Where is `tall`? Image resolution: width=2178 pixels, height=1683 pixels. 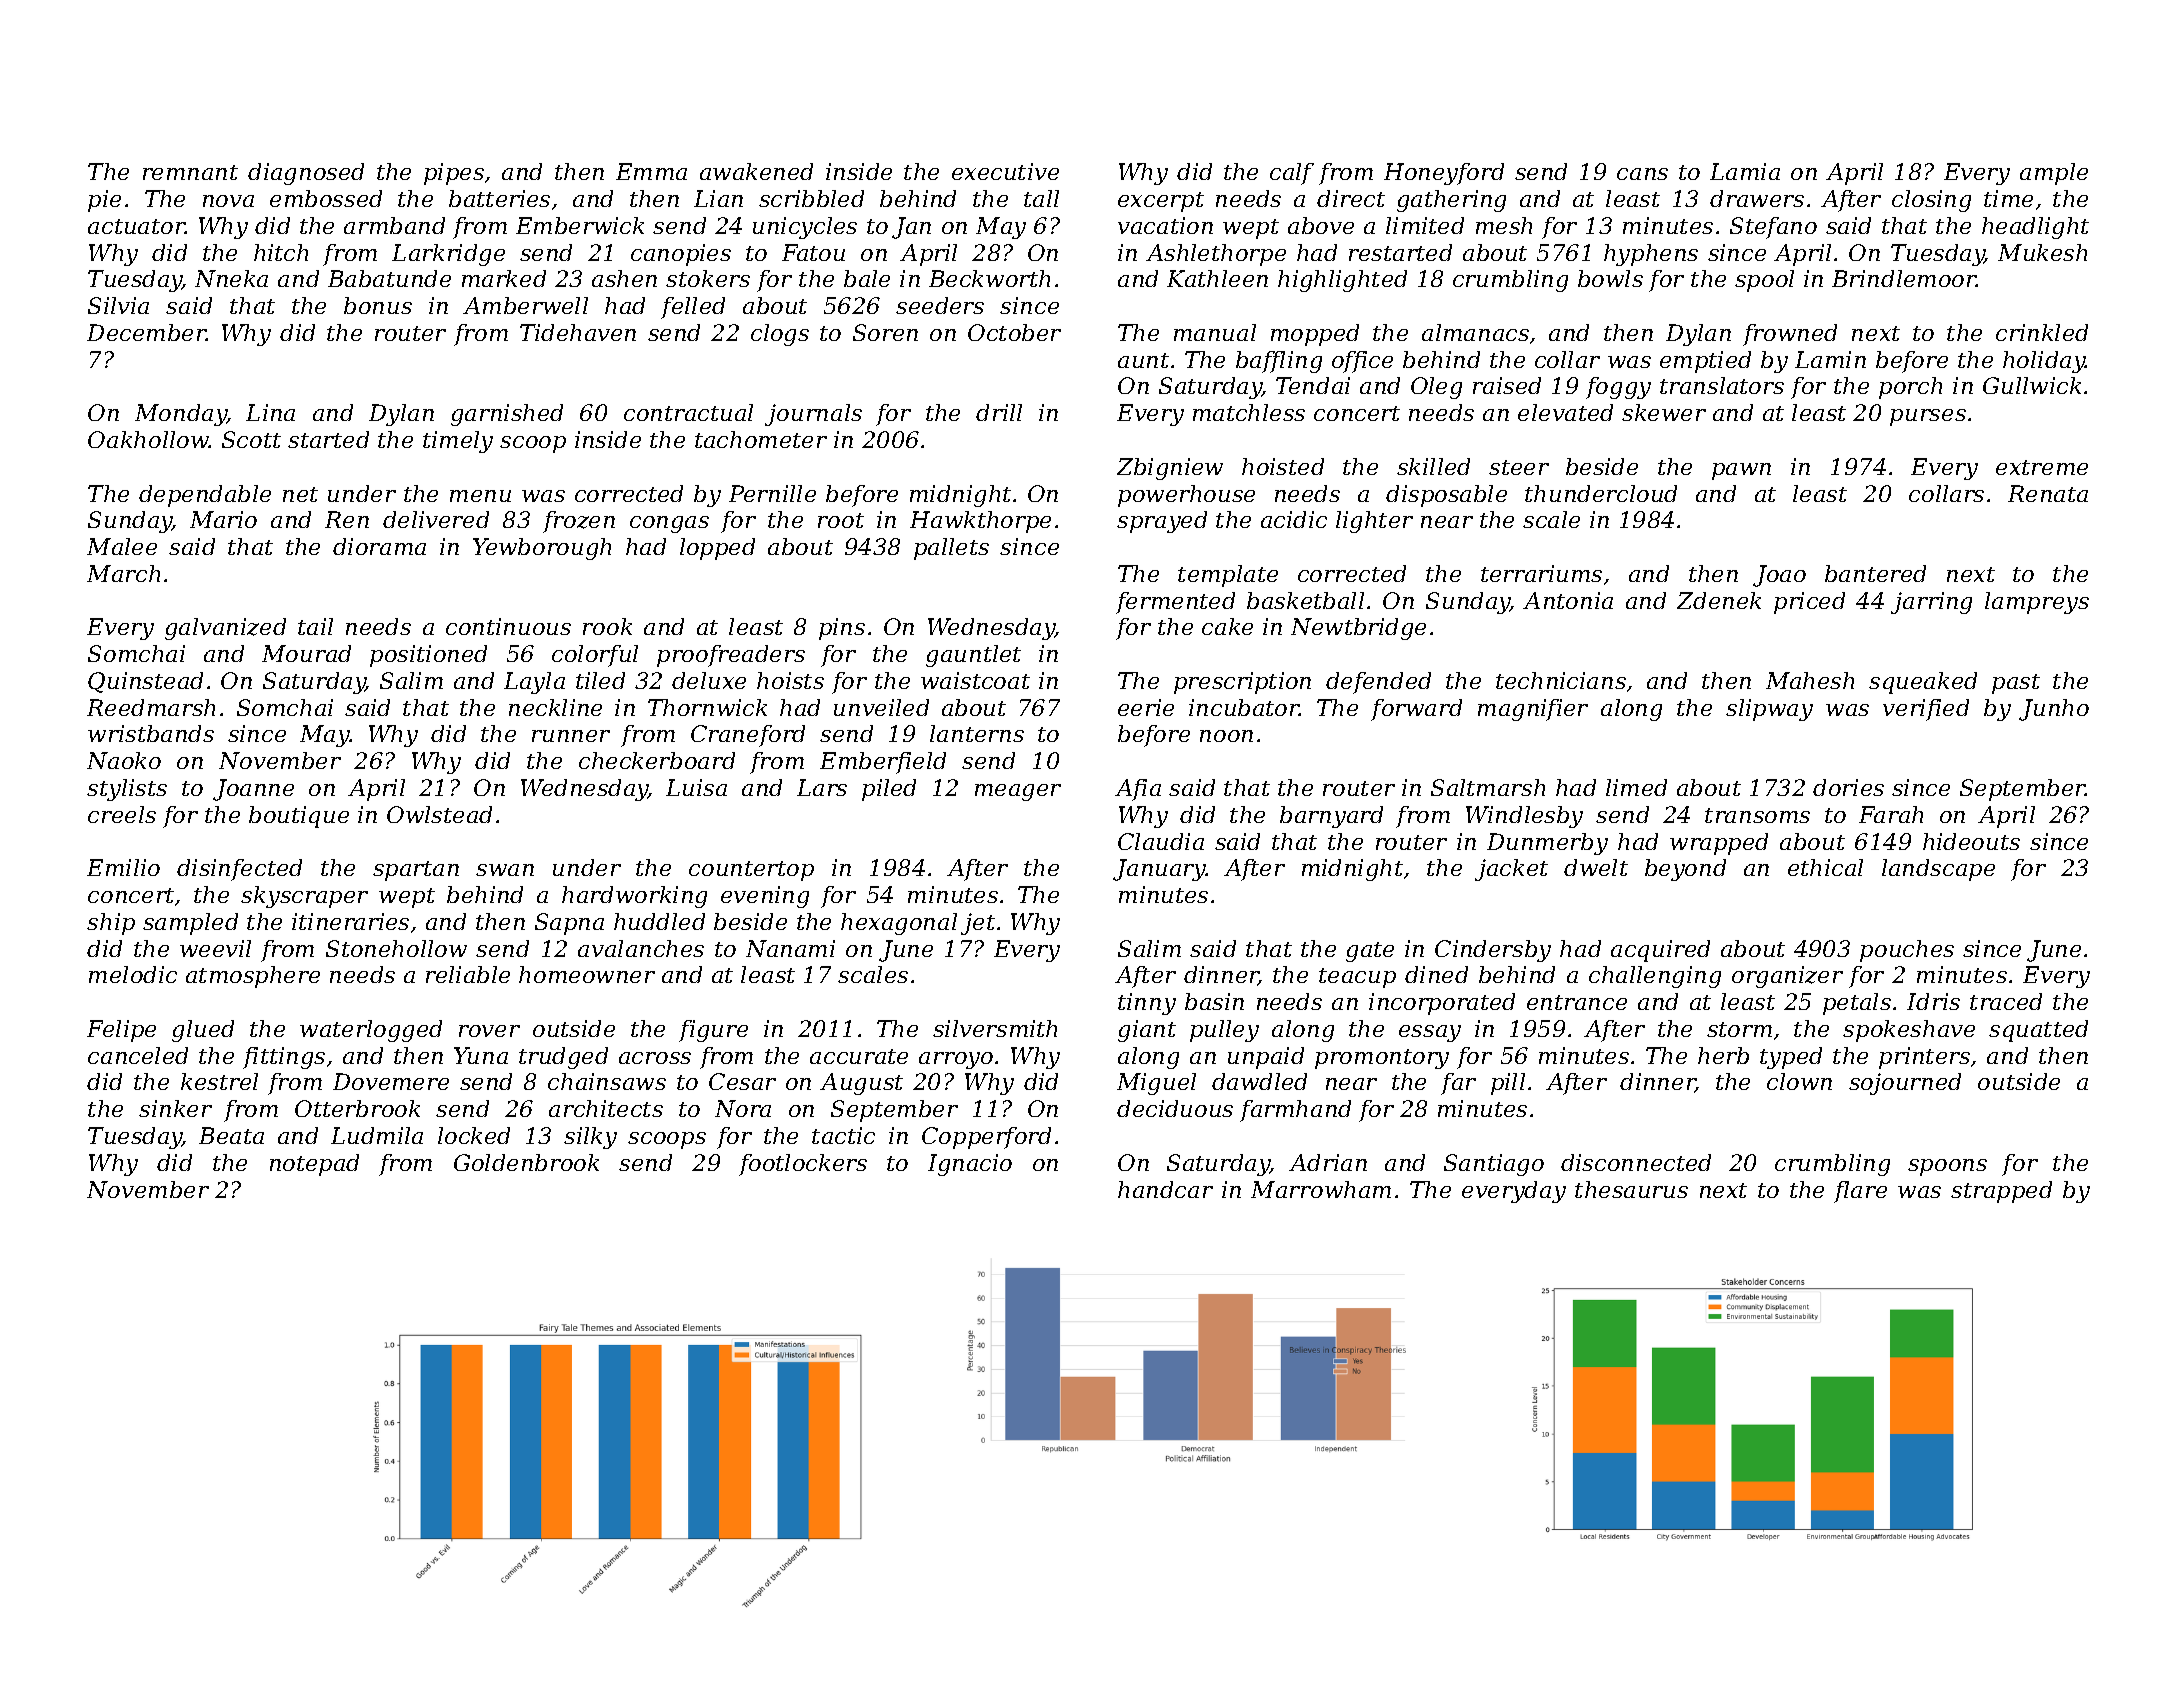 tall is located at coordinates (1041, 198).
